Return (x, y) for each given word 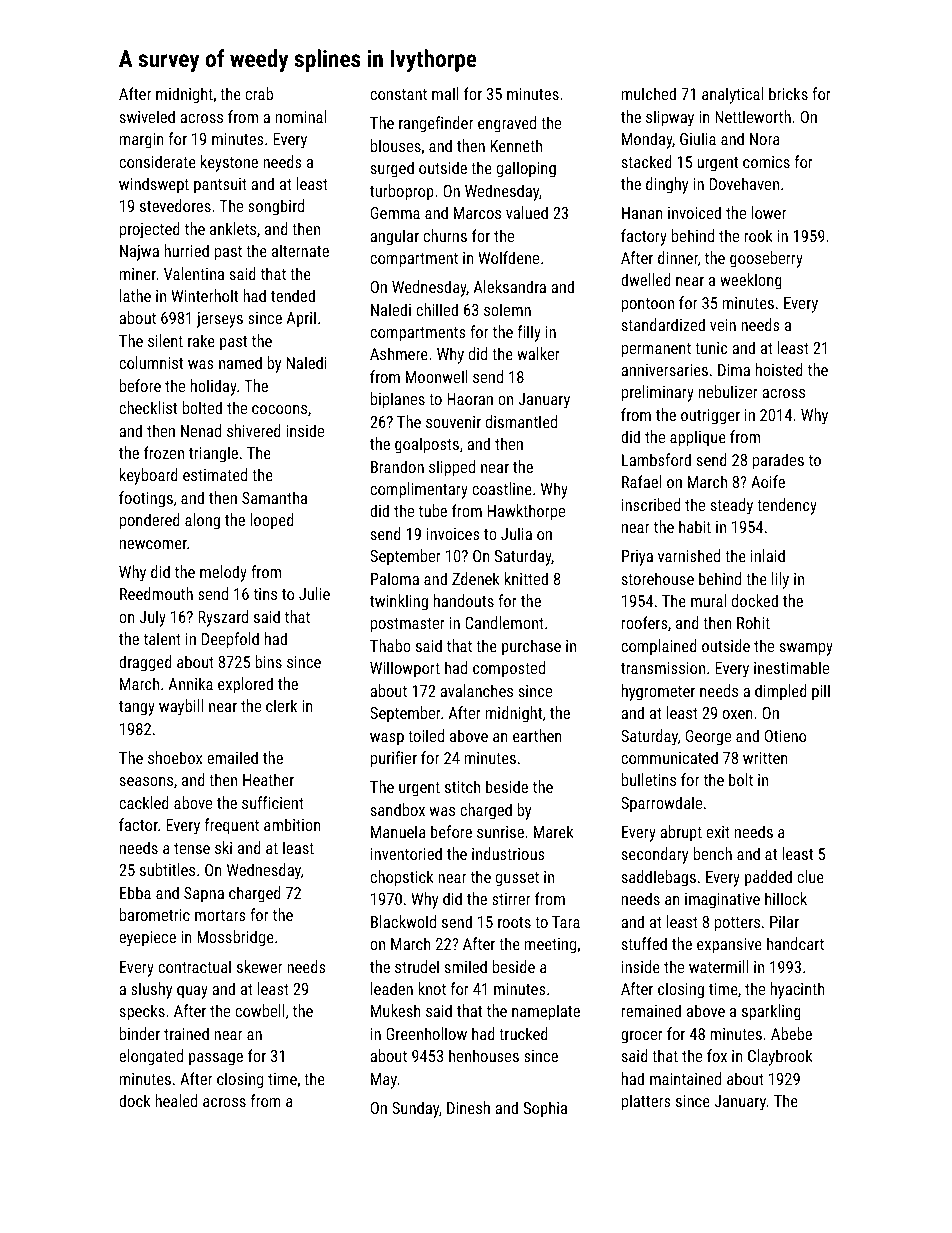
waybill (181, 707)
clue (810, 876)
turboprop (402, 192)
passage (216, 1059)
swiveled (147, 116)
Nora (765, 139)
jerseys (220, 320)
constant (398, 94)
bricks (788, 93)
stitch (462, 786)
